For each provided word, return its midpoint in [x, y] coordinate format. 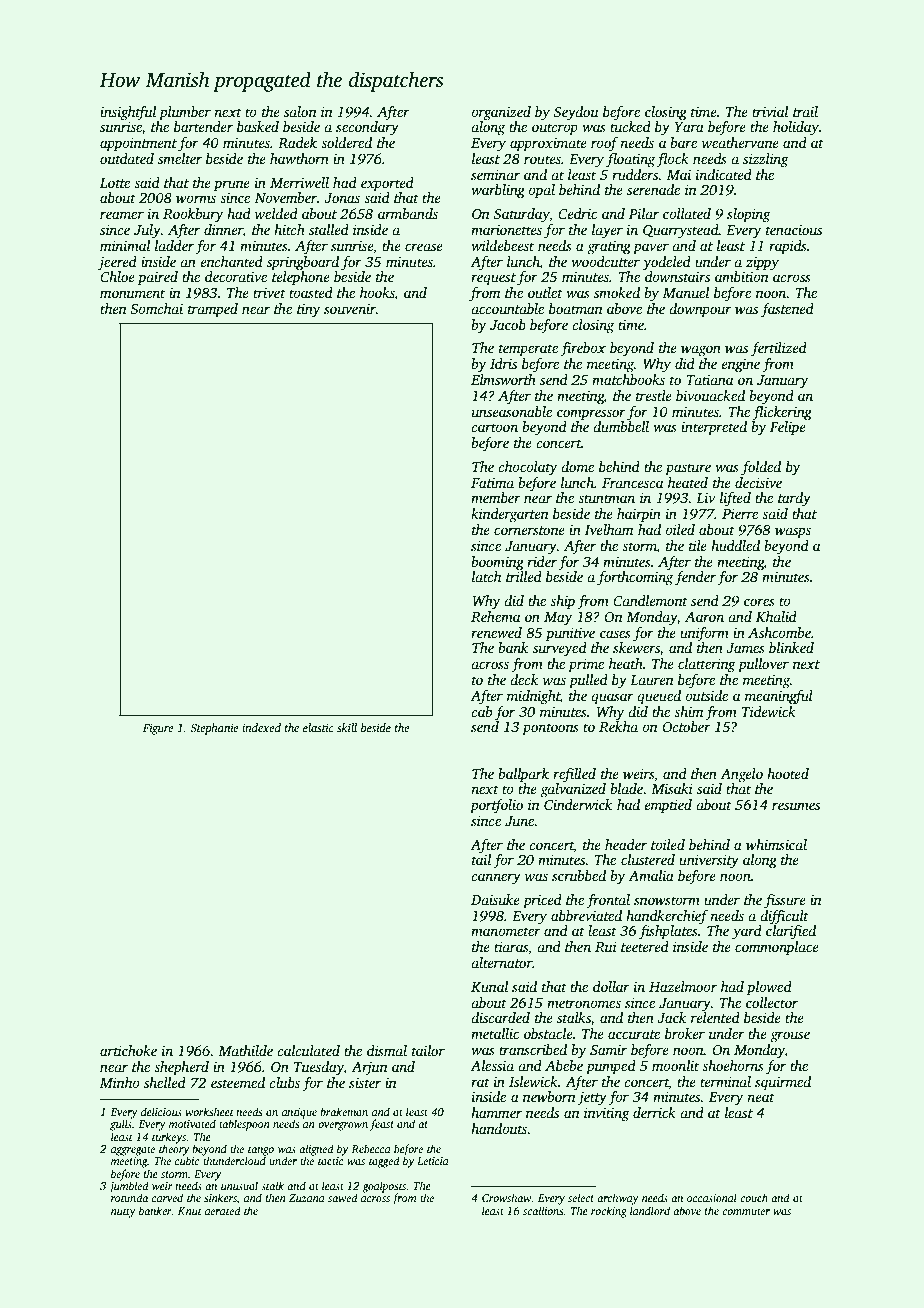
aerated [223, 1210]
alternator [502, 962]
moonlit [675, 1065]
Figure [158, 729]
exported [387, 184]
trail [805, 111]
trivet [269, 293]
